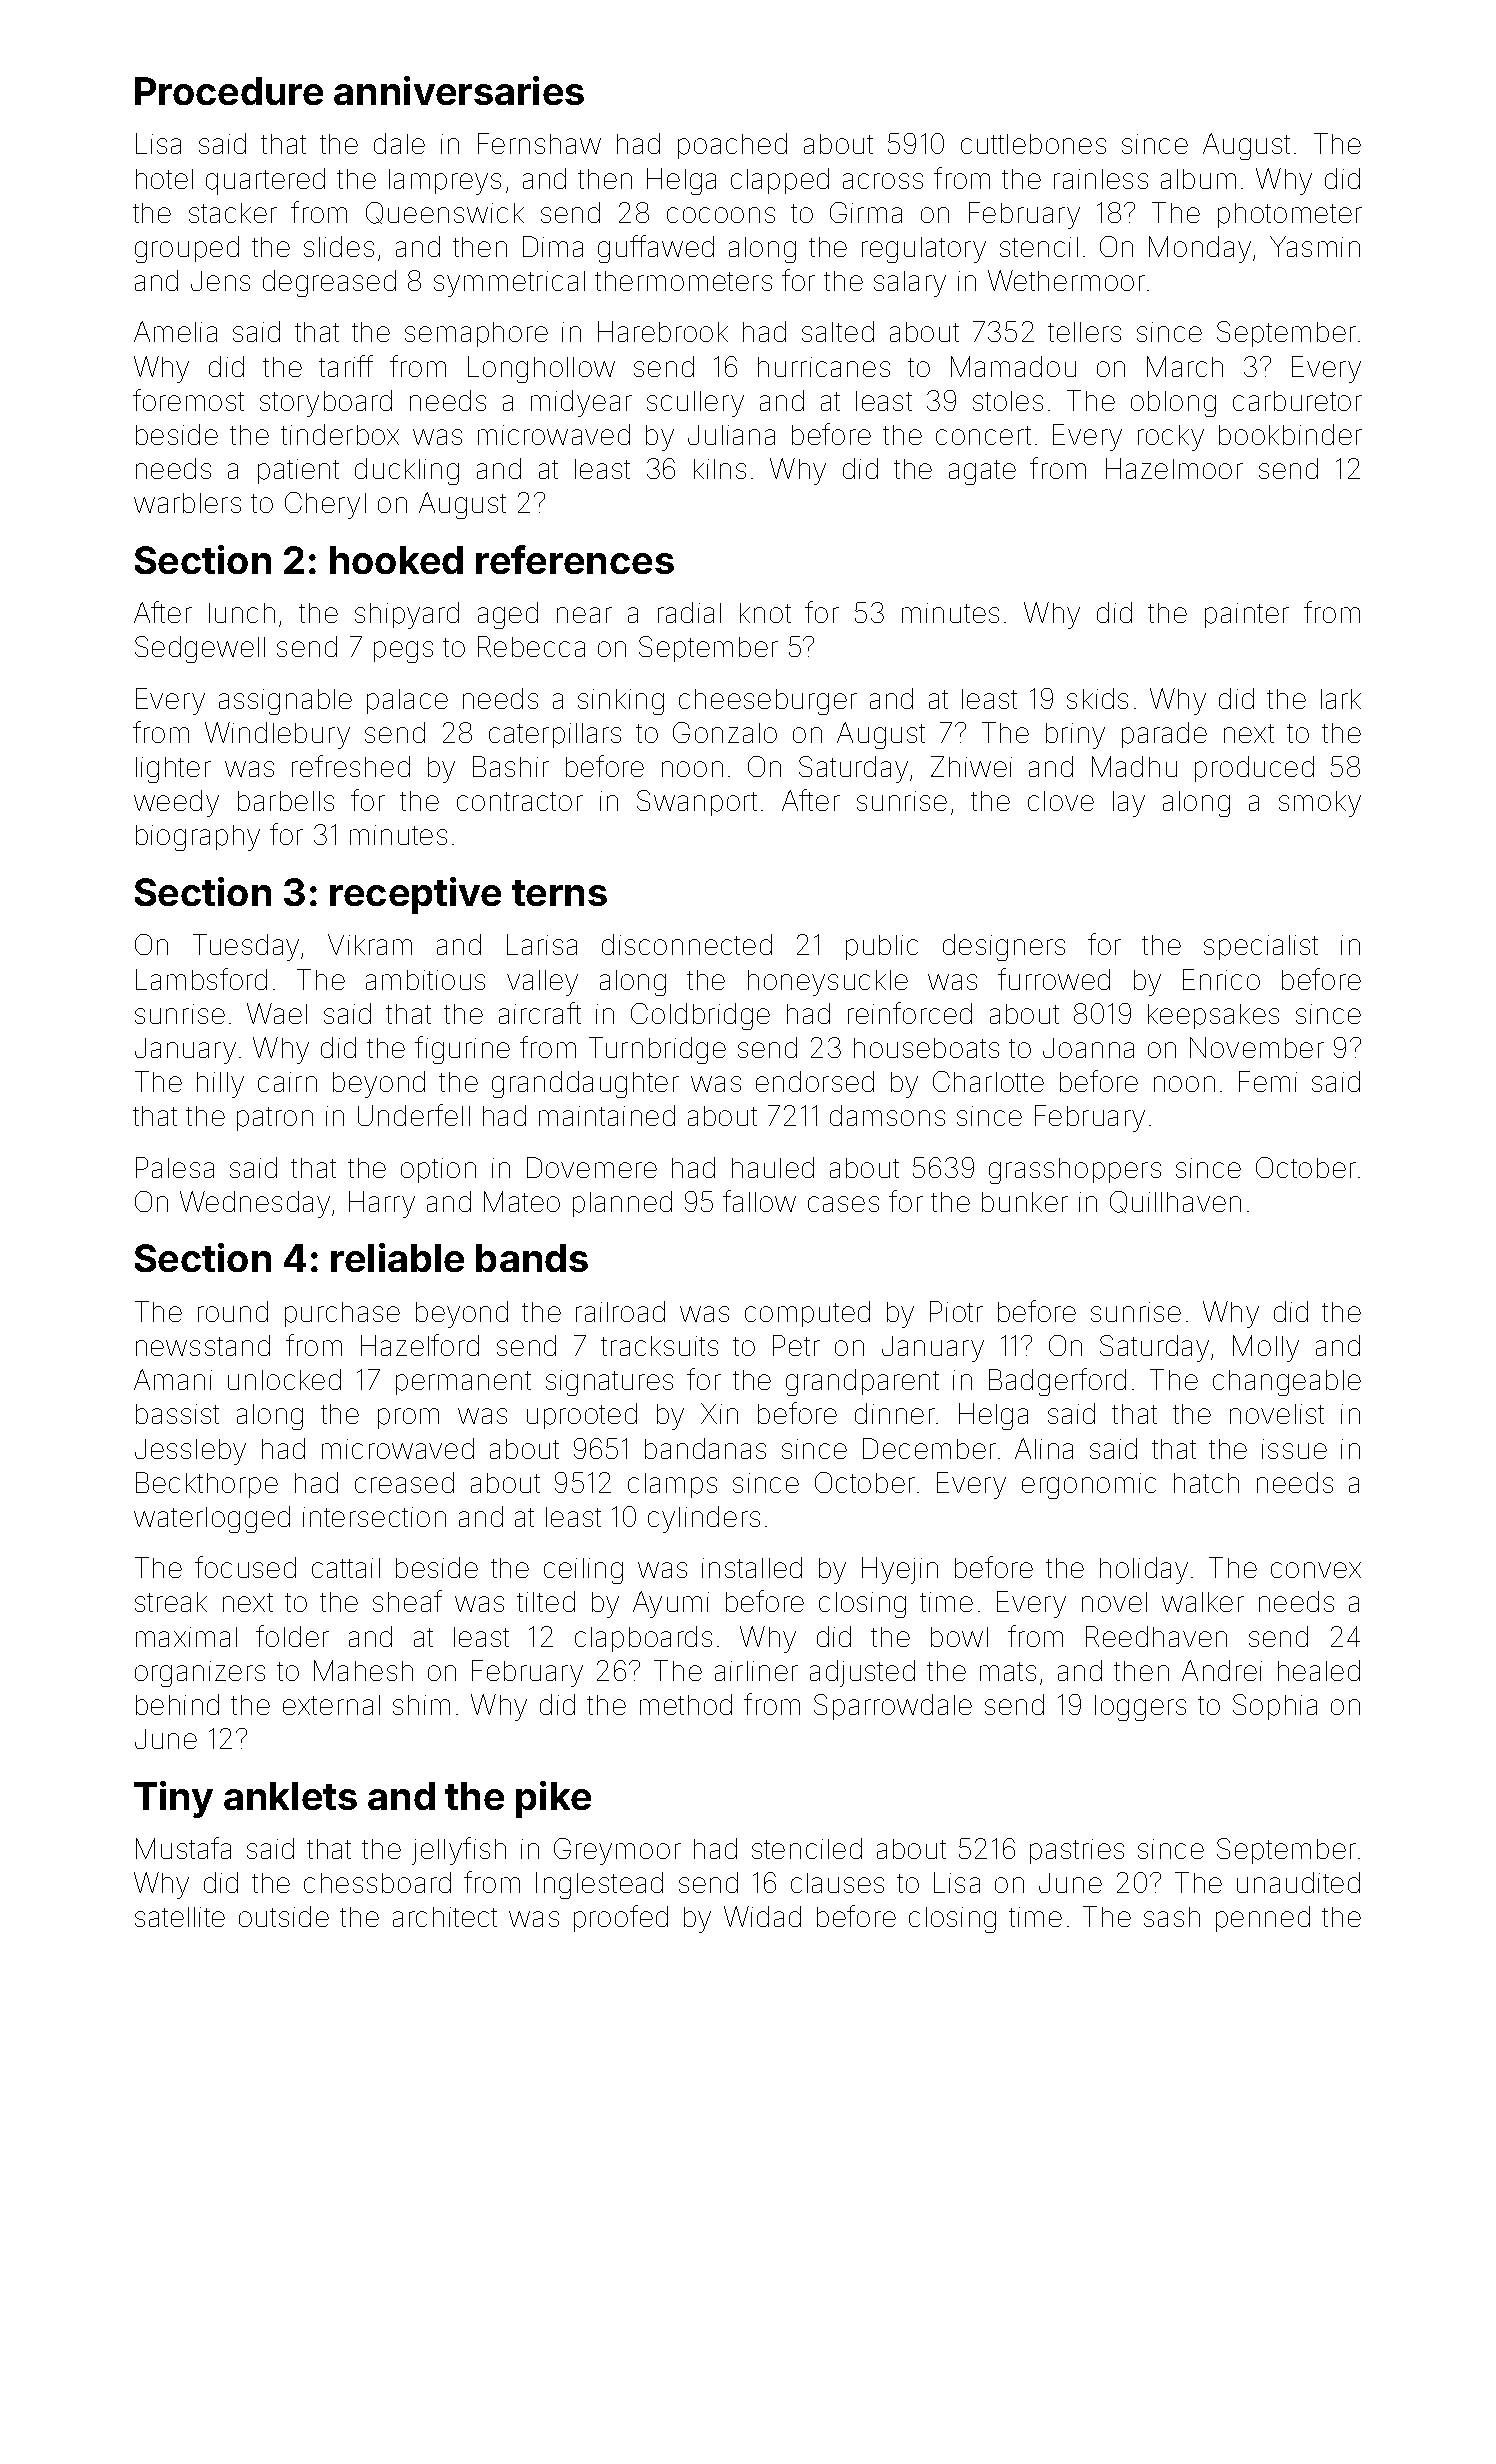 This screenshot has width=1496, height=2464. What do you see at coordinates (1287, 1383) in the screenshot?
I see `changeable` at bounding box center [1287, 1383].
